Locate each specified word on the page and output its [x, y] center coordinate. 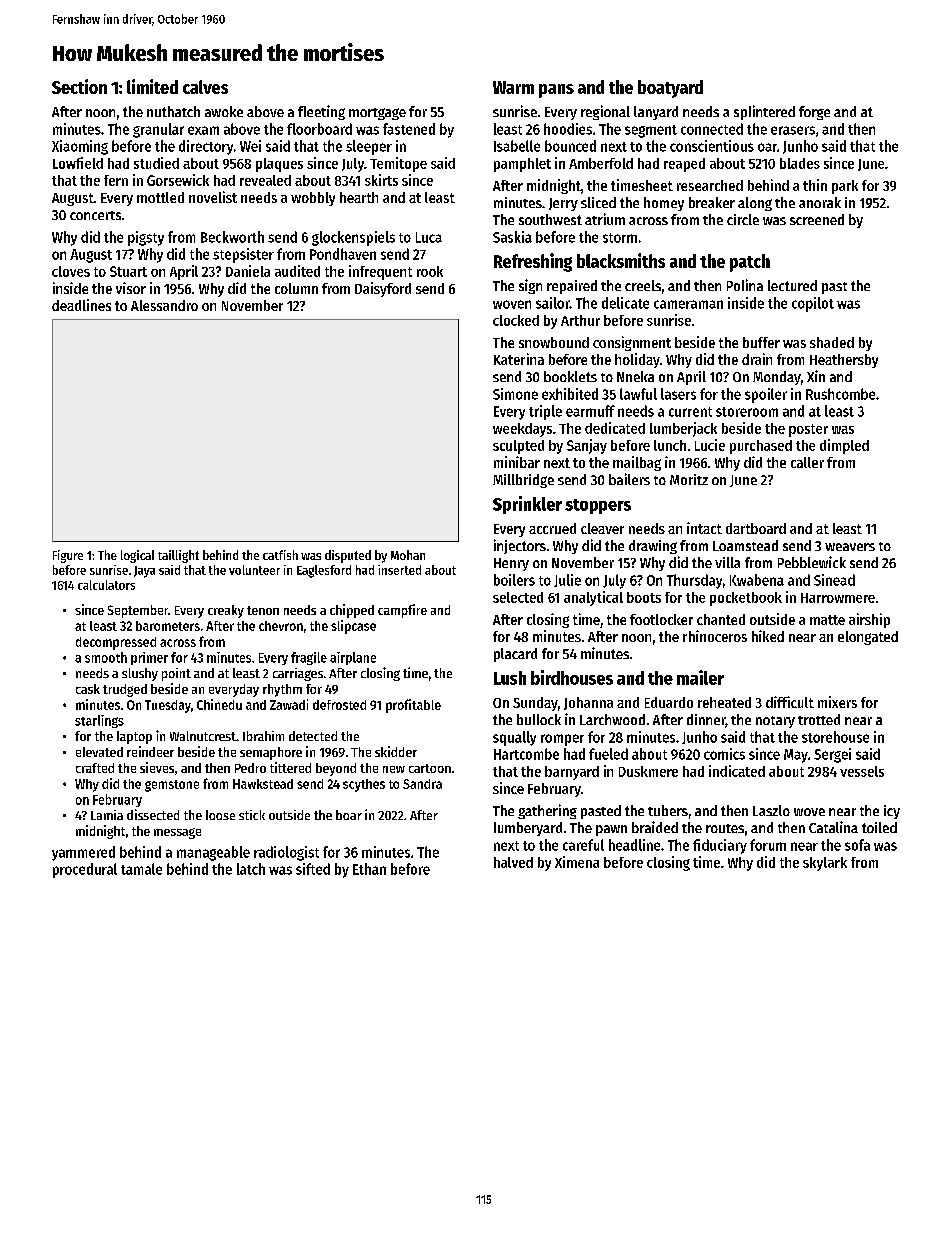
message [177, 833]
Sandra [422, 784]
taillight [178, 556]
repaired [572, 287]
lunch [670, 445]
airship [869, 620]
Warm [513, 87]
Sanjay [587, 446]
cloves [71, 271]
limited [152, 86]
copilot [813, 304]
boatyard [670, 89]
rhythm [282, 690]
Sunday [535, 704]
